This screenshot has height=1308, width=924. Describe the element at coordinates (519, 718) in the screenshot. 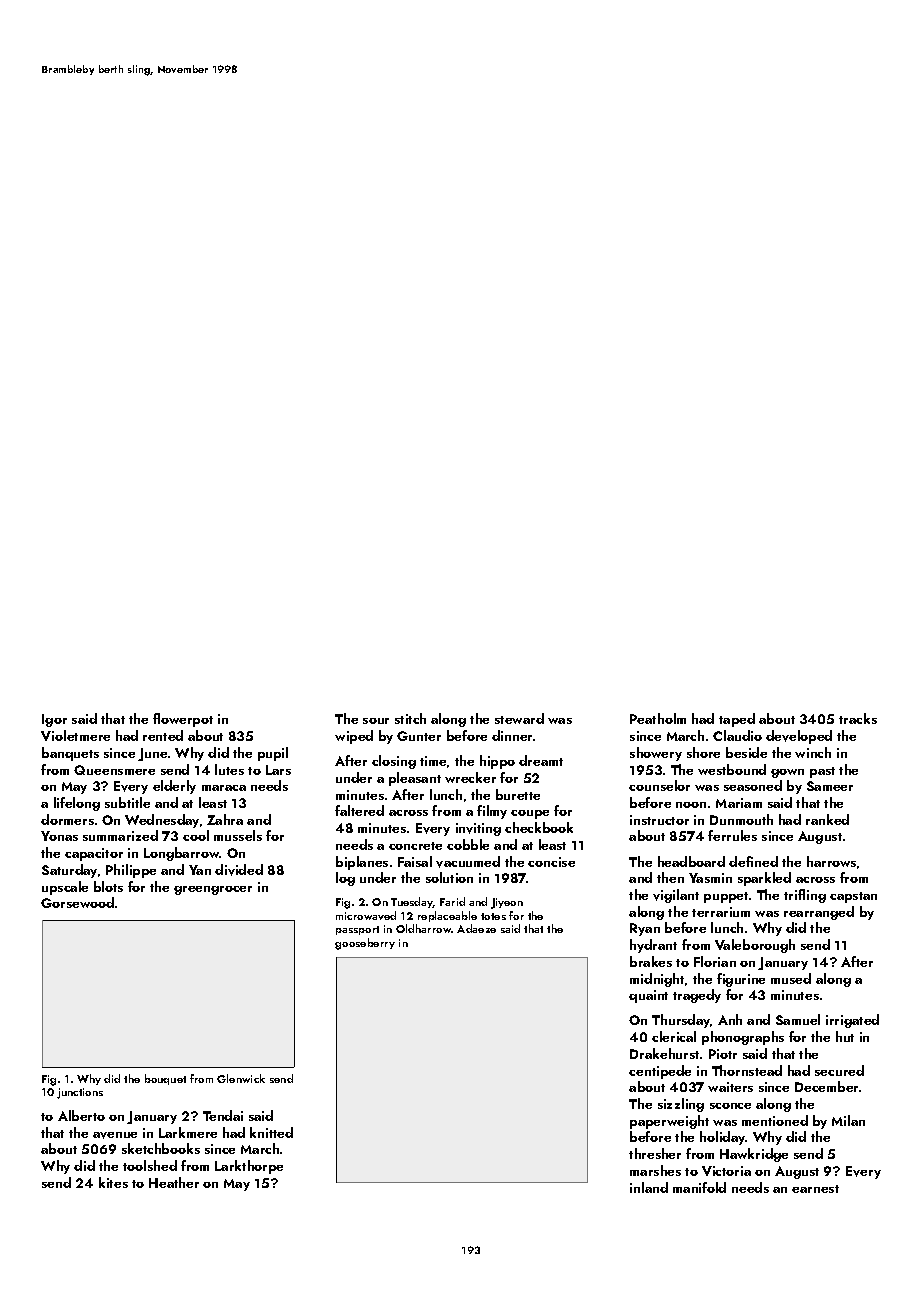

I see `steward` at that location.
